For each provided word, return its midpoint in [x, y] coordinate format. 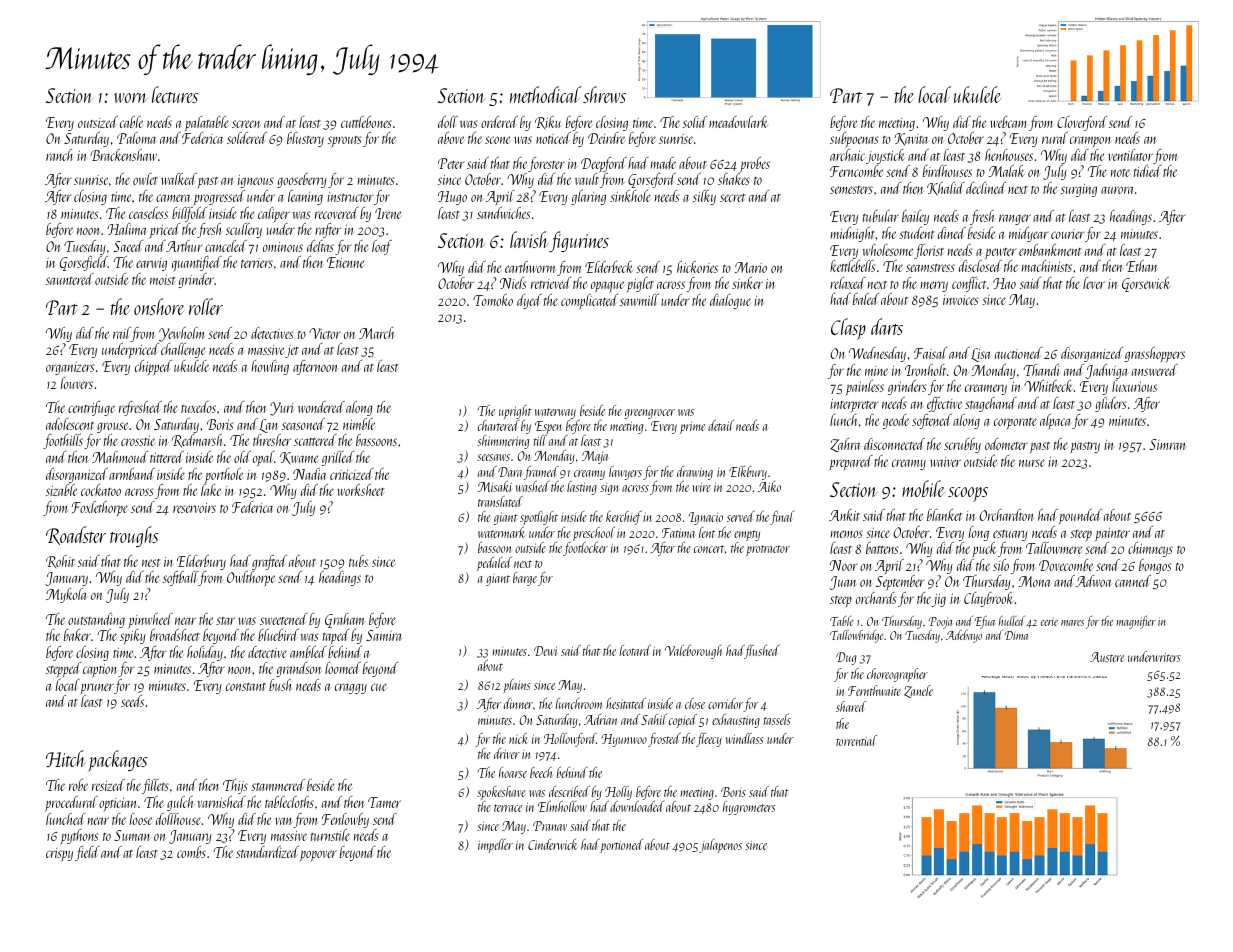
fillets [155, 786]
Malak [1007, 171]
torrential [856, 740]
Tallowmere [1054, 548]
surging [1079, 190]
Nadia [310, 474]
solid [695, 122]
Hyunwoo [624, 740]
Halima [126, 229]
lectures [175, 94]
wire [701, 487]
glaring [588, 197]
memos [847, 534]
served [741, 516]
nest [151, 563]
